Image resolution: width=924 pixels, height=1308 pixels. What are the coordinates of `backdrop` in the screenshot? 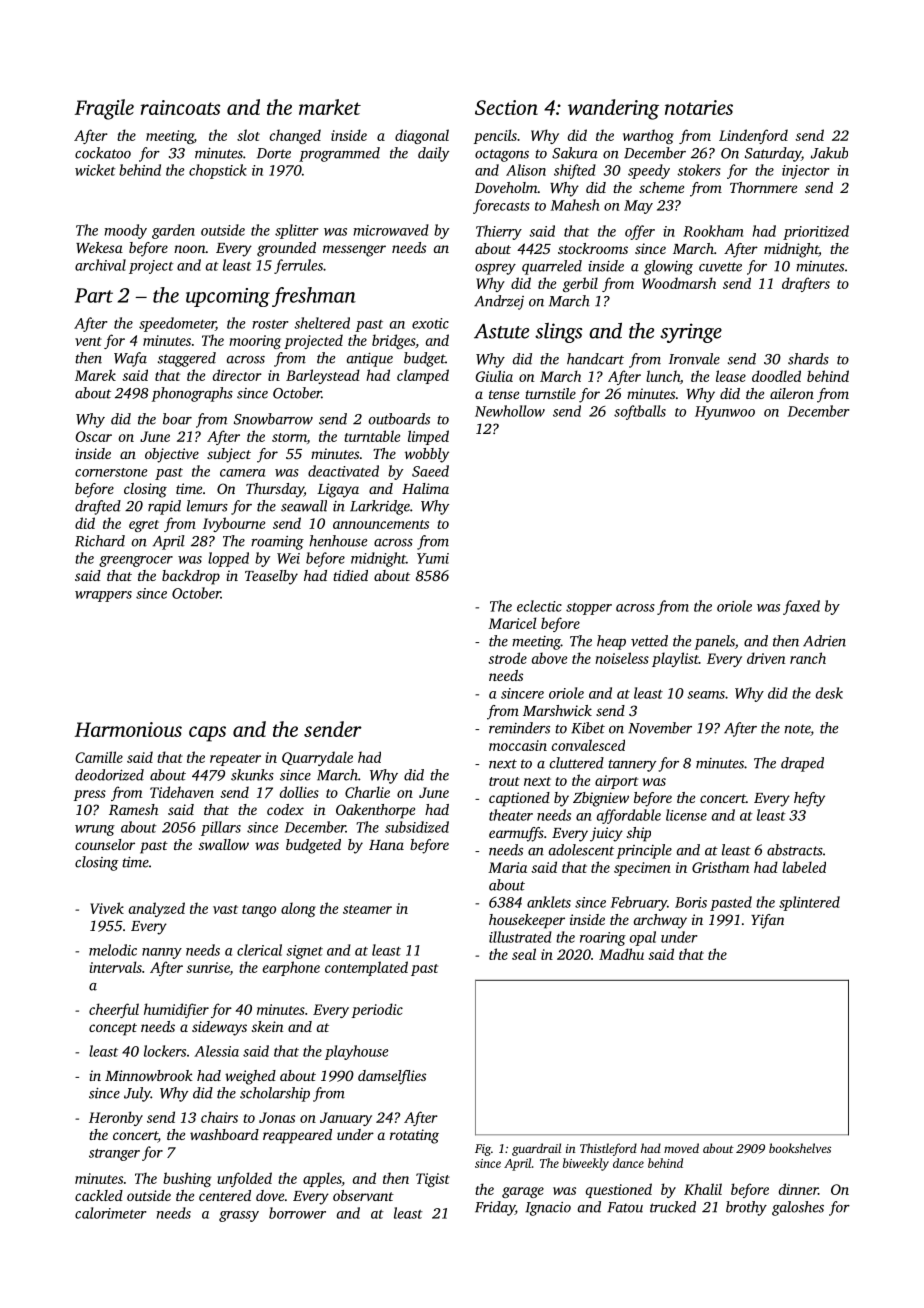 It's located at (191, 577).
